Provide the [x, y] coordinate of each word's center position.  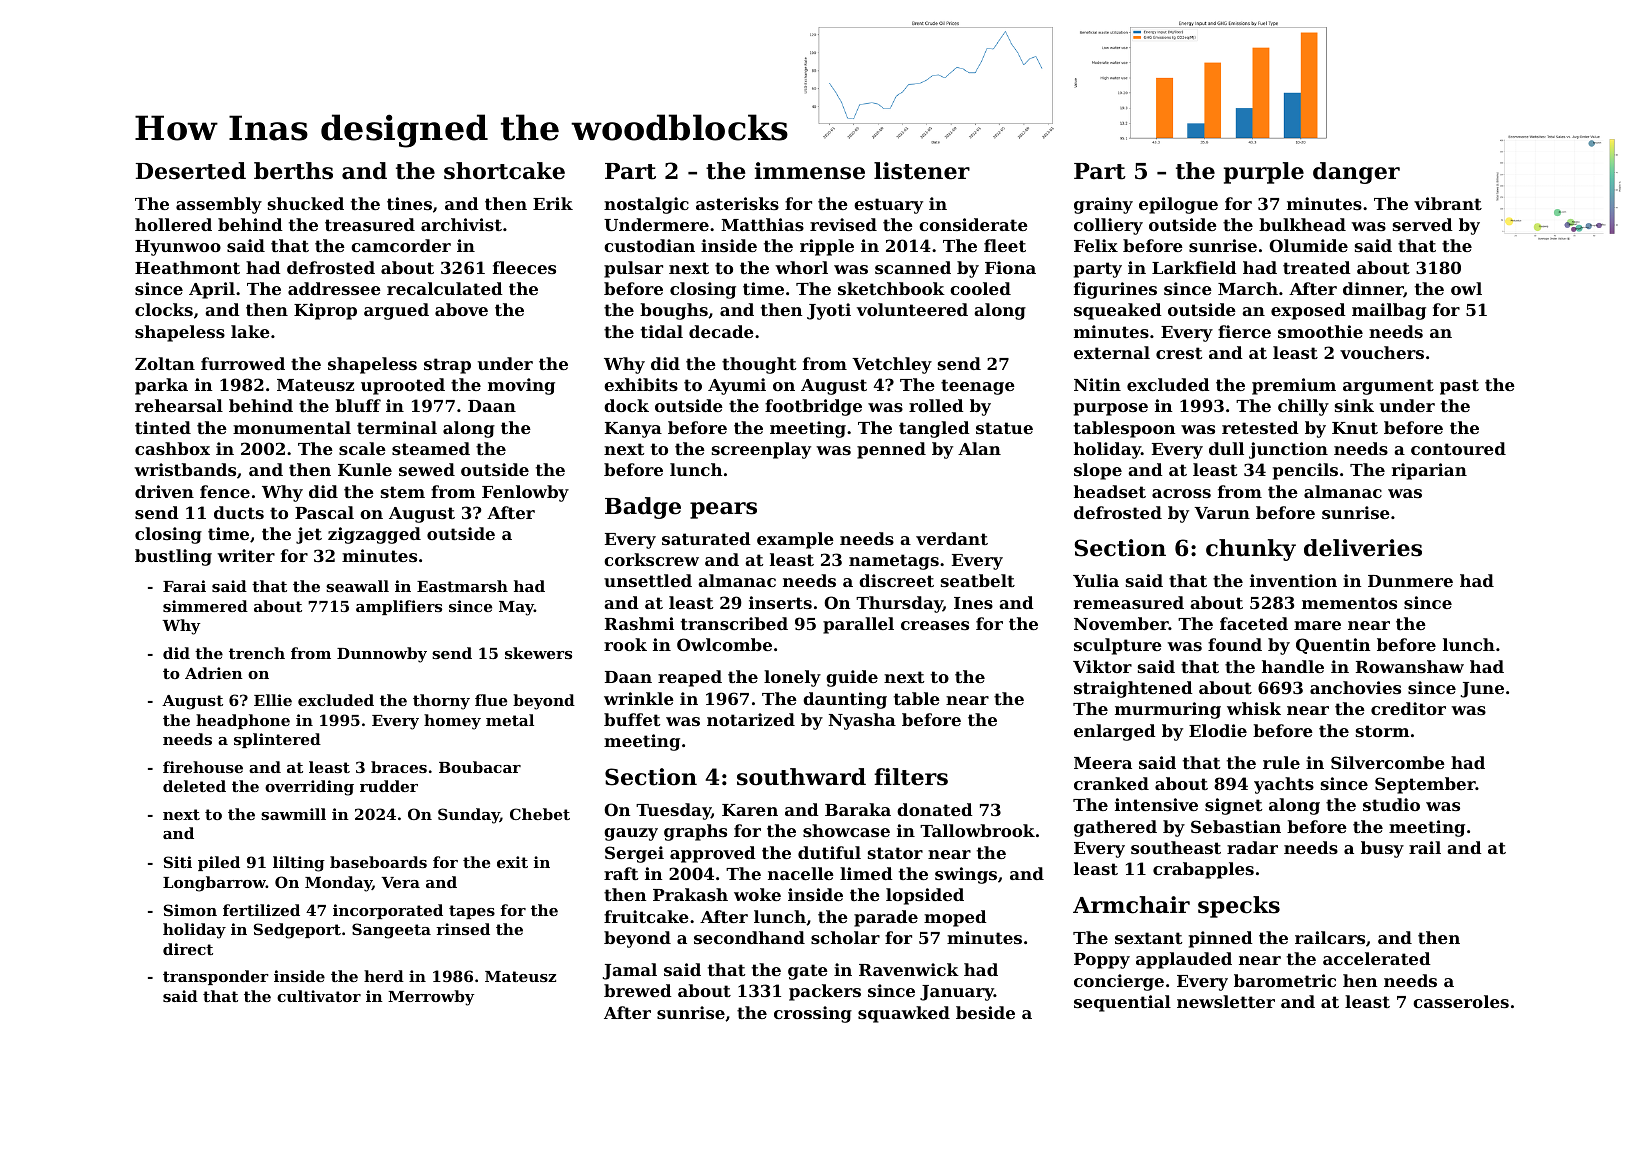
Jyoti [829, 311]
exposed [1308, 311]
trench [257, 653]
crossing [813, 1014]
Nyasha [862, 721]
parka [161, 386]
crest [1179, 353]
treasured [370, 224]
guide [852, 678]
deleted [194, 786]
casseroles [1461, 1001]
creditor [1408, 708]
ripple [827, 247]
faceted [1254, 623]
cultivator [319, 996]
